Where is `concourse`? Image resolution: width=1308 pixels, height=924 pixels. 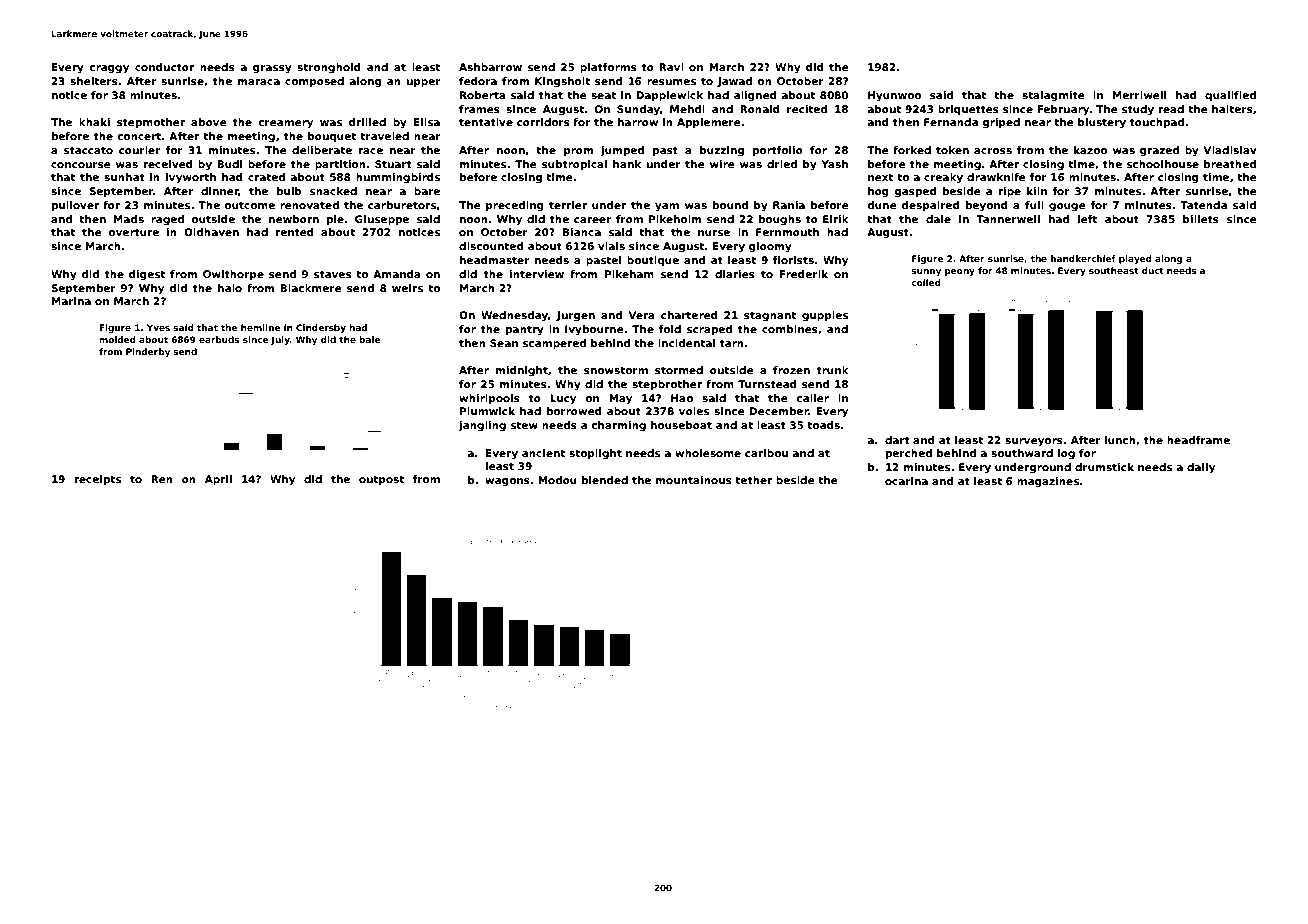
concourse is located at coordinates (81, 165).
